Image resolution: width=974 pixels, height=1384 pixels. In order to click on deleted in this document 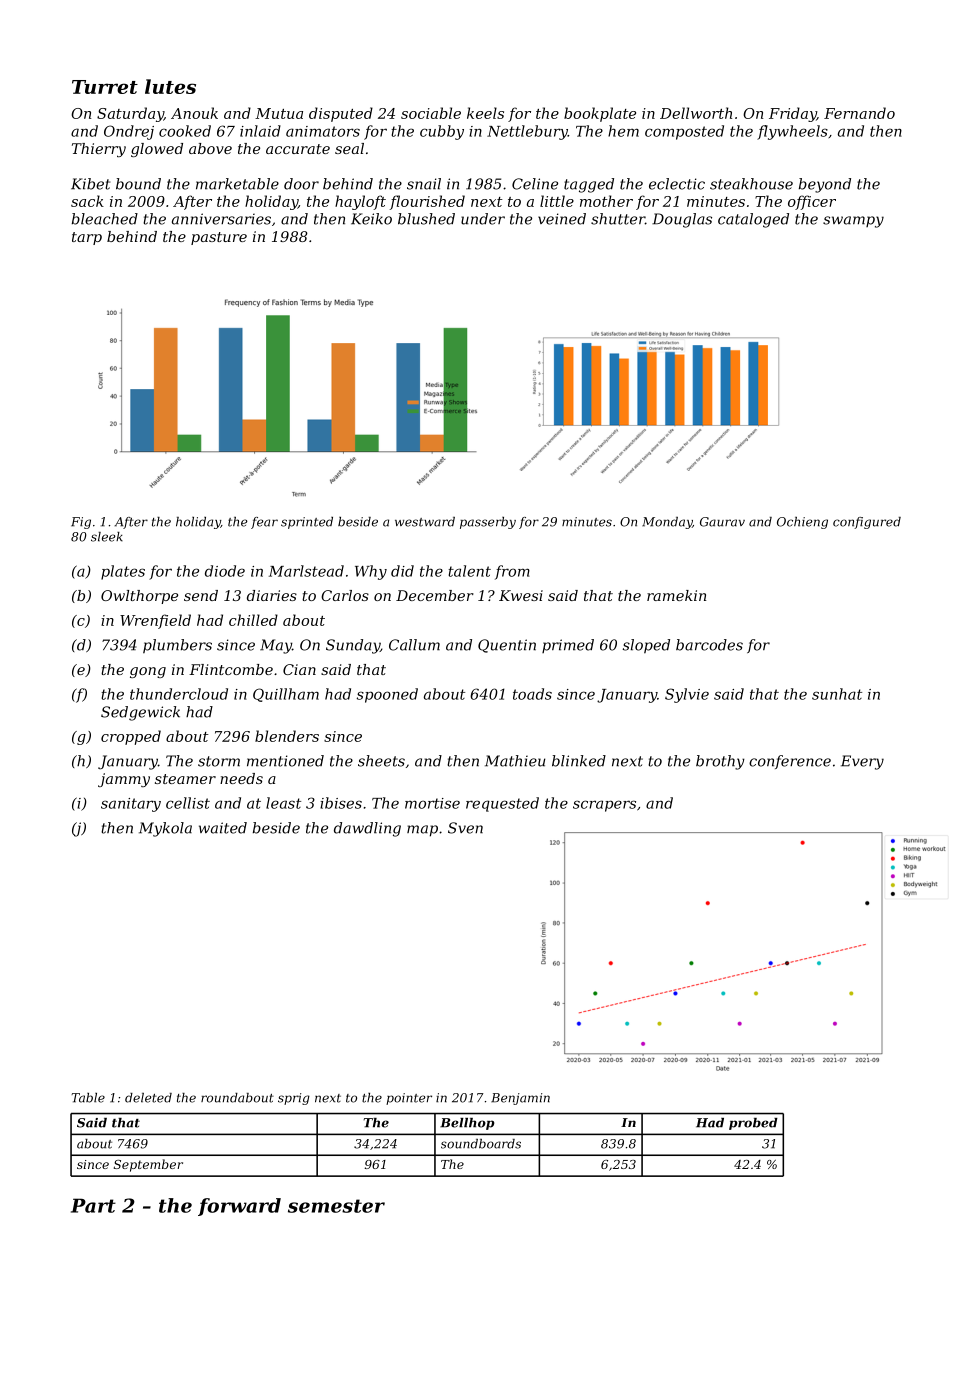, I will do `click(148, 1098)`.
